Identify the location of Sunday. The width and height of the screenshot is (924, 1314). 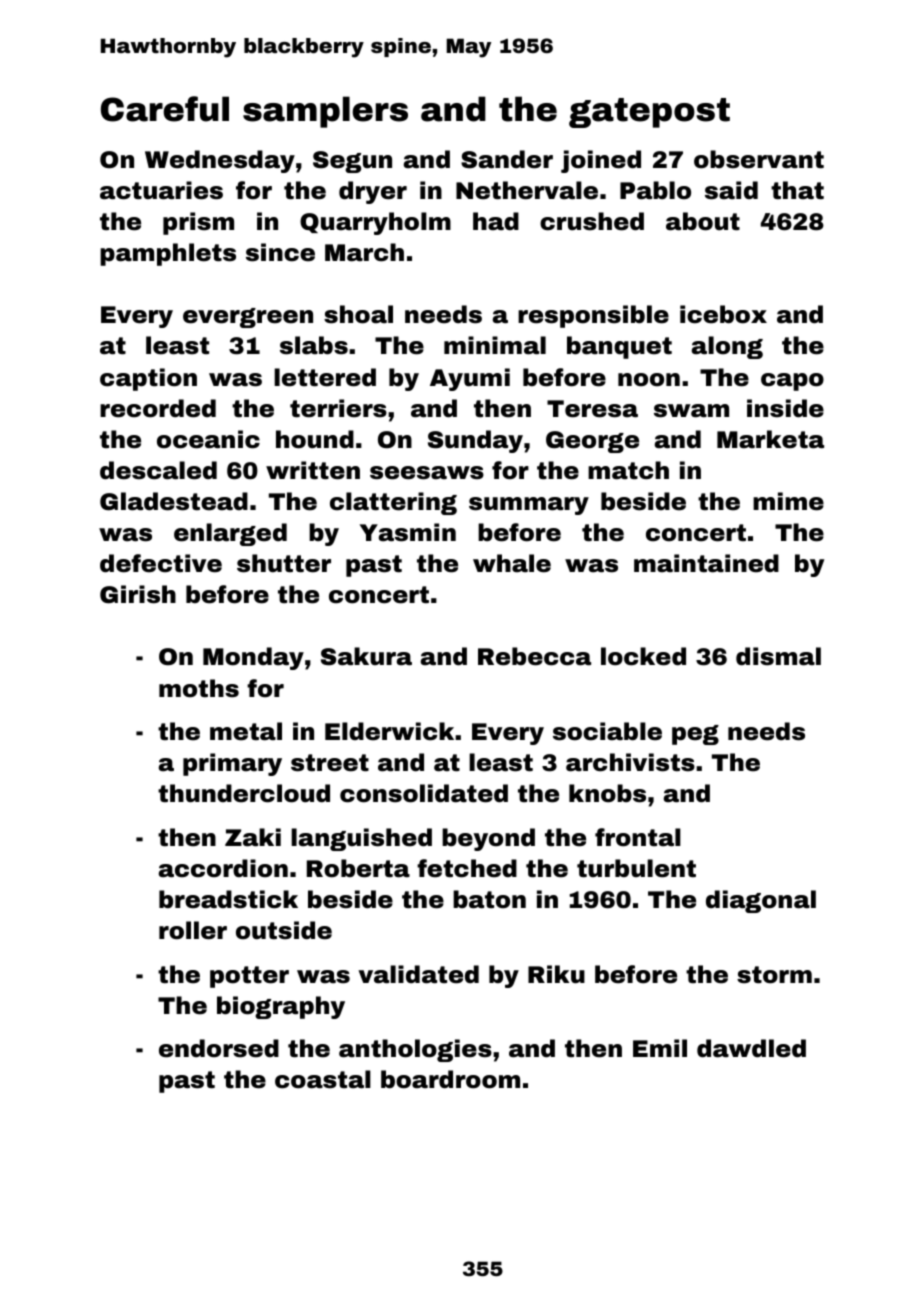
(475, 441).
